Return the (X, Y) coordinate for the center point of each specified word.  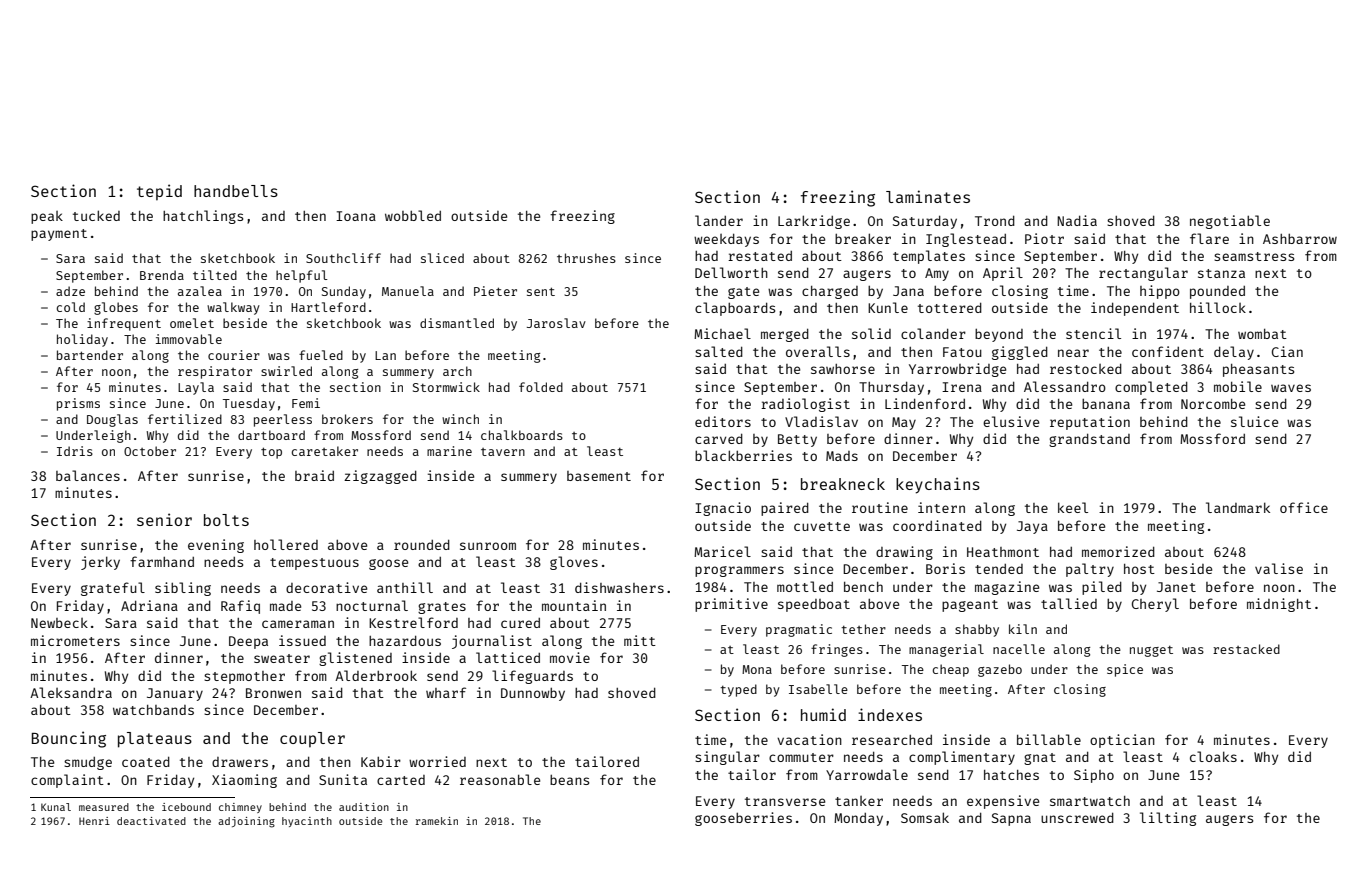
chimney (240, 808)
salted (719, 351)
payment (59, 235)
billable (1049, 739)
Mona (757, 669)
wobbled (413, 215)
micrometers (75, 640)
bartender (90, 355)
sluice (1254, 421)
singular (727, 758)
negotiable (1230, 222)
